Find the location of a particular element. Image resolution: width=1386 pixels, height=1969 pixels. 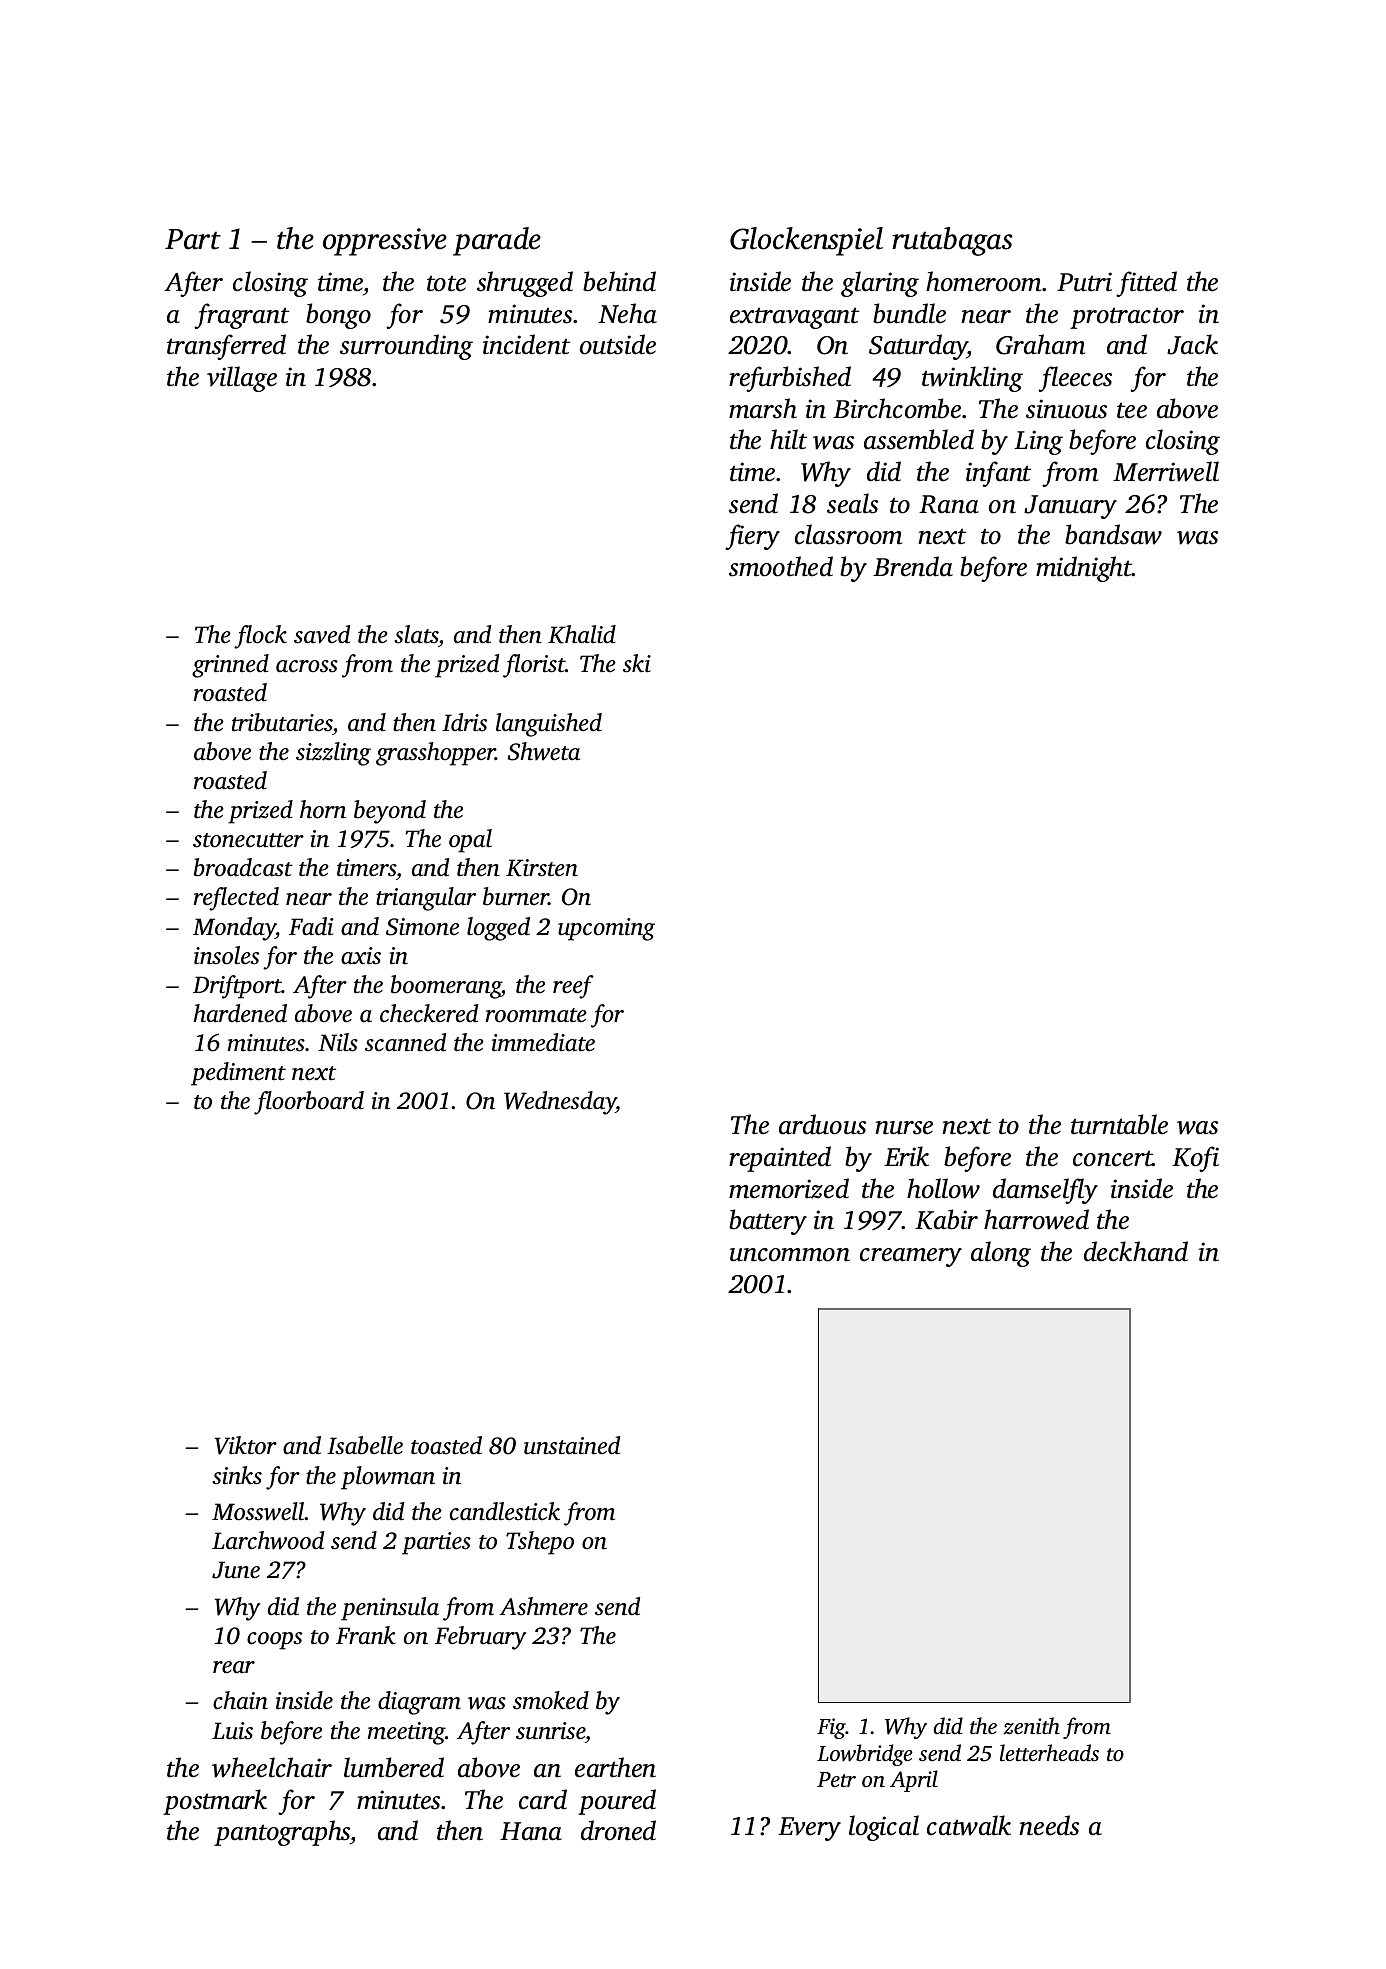

refurbished is located at coordinates (790, 379).
